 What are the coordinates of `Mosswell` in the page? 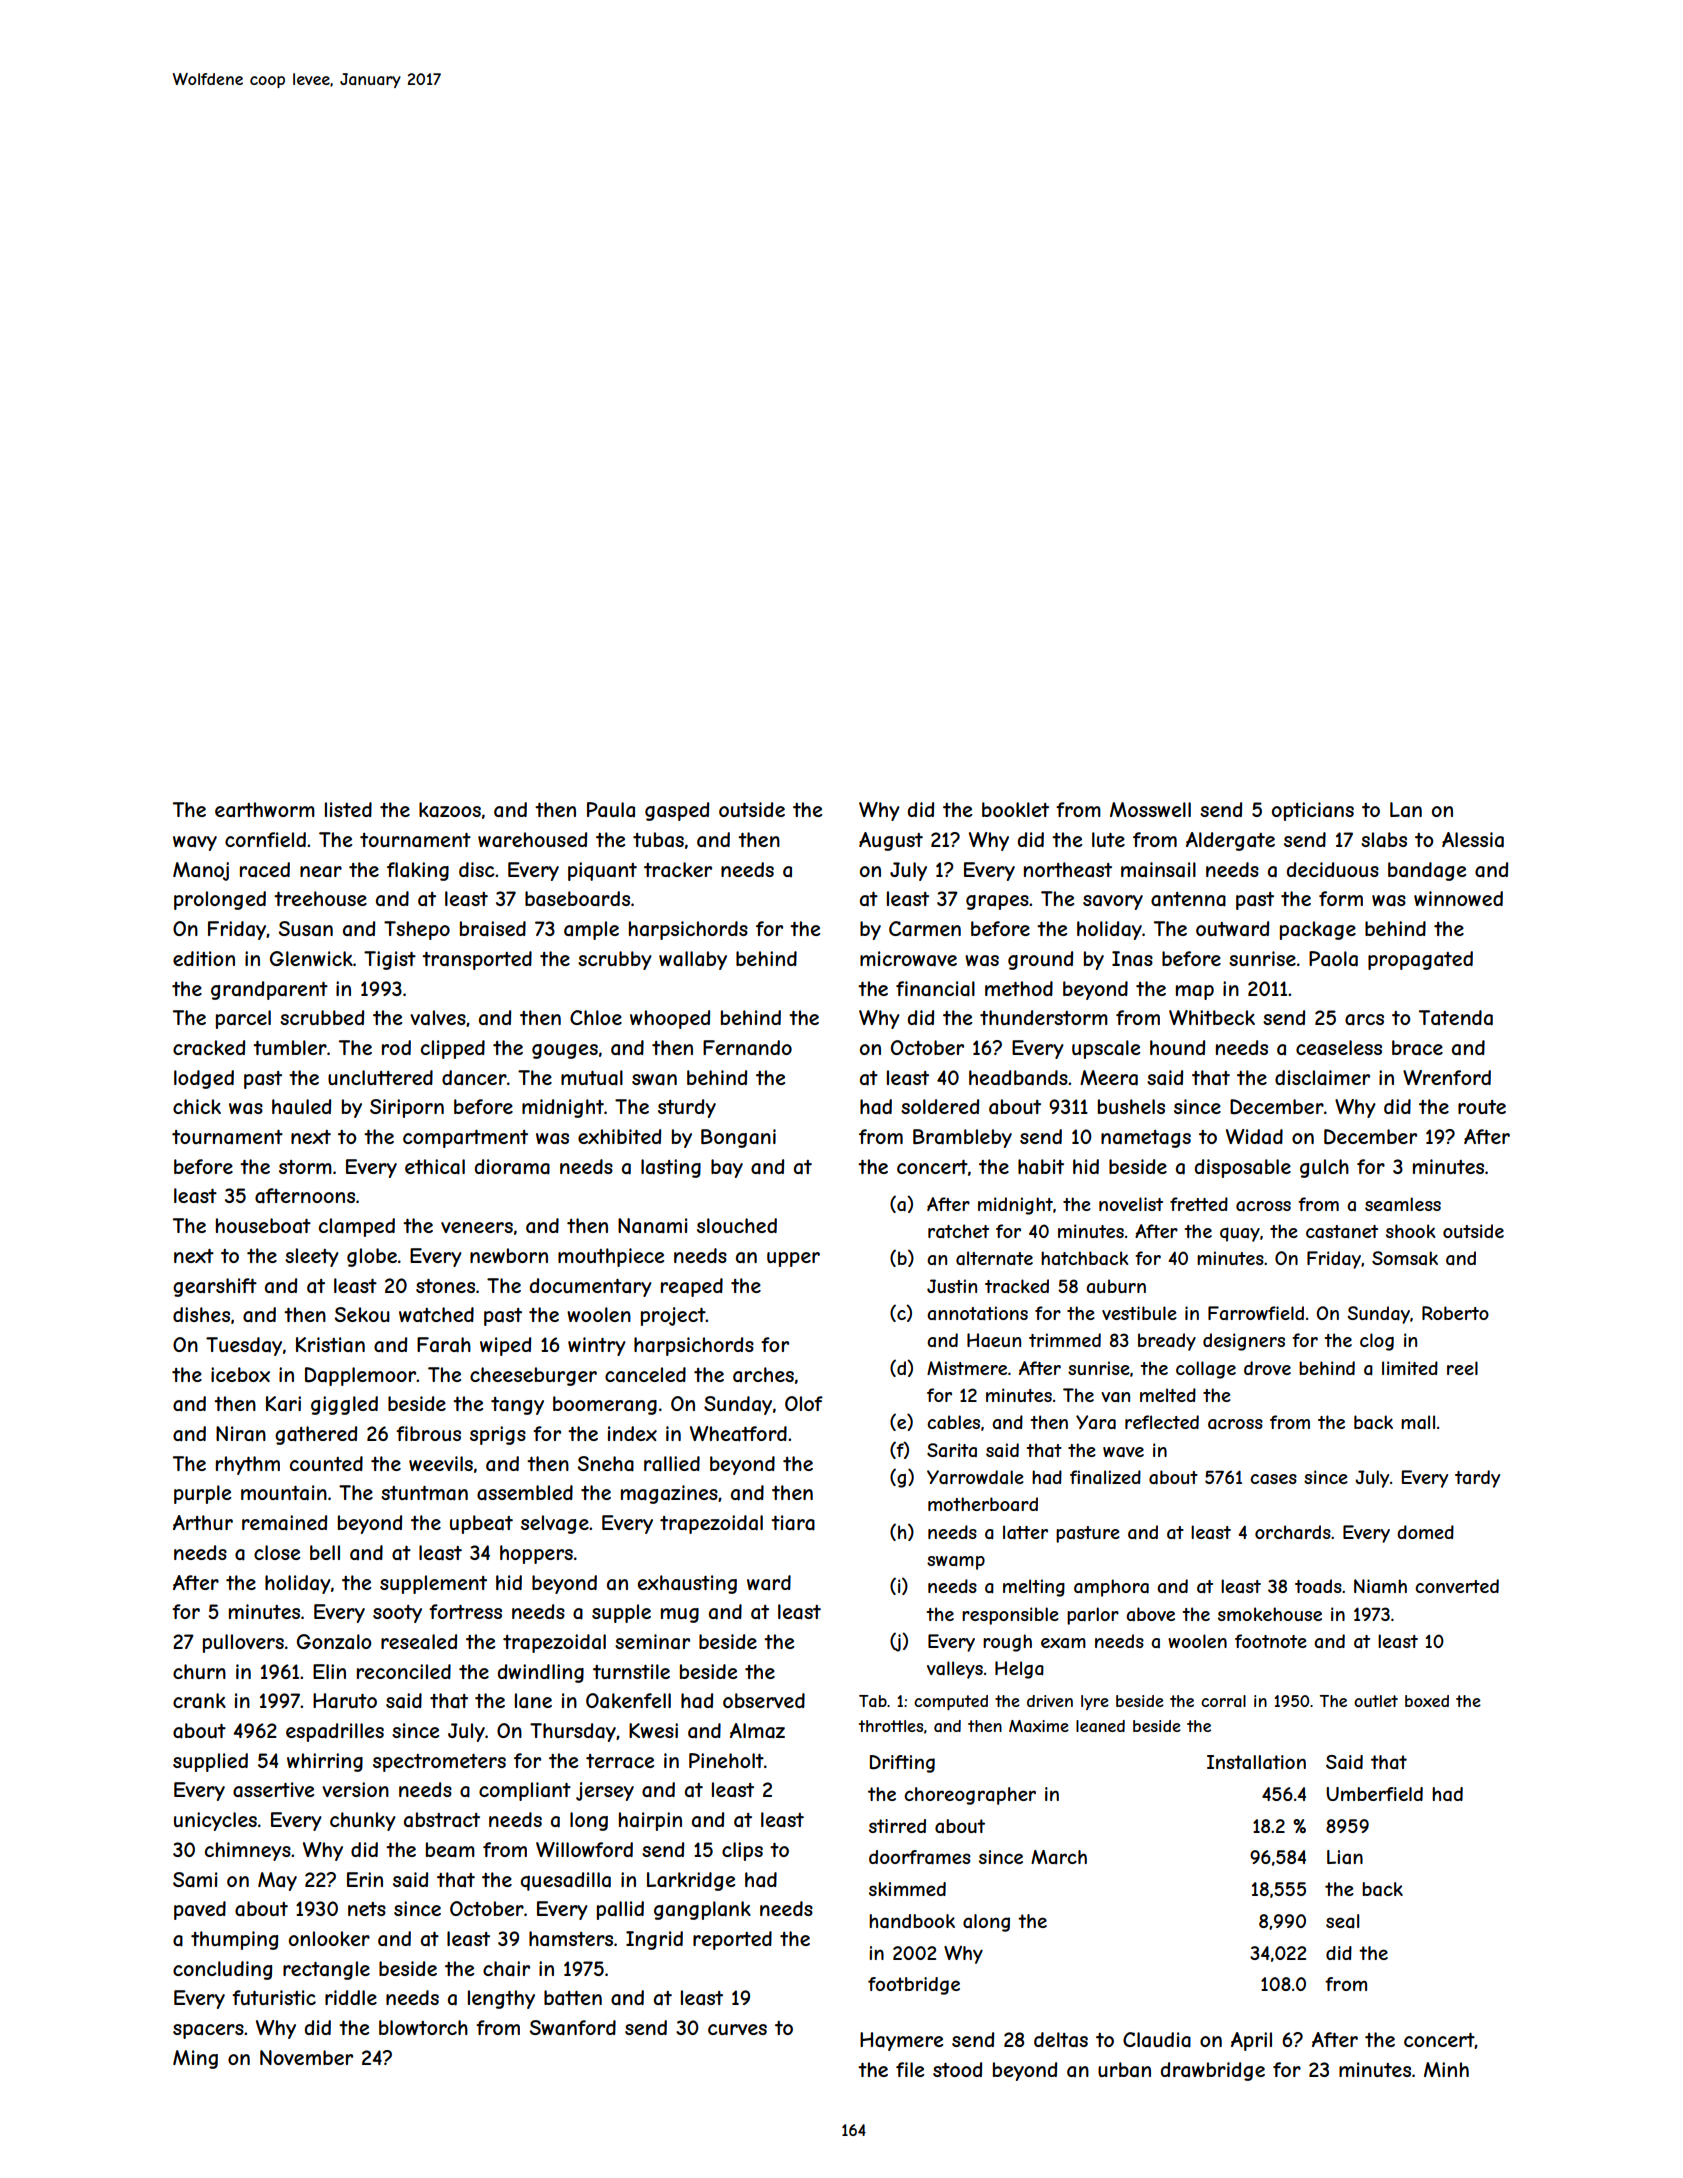 It's located at (1150, 809).
